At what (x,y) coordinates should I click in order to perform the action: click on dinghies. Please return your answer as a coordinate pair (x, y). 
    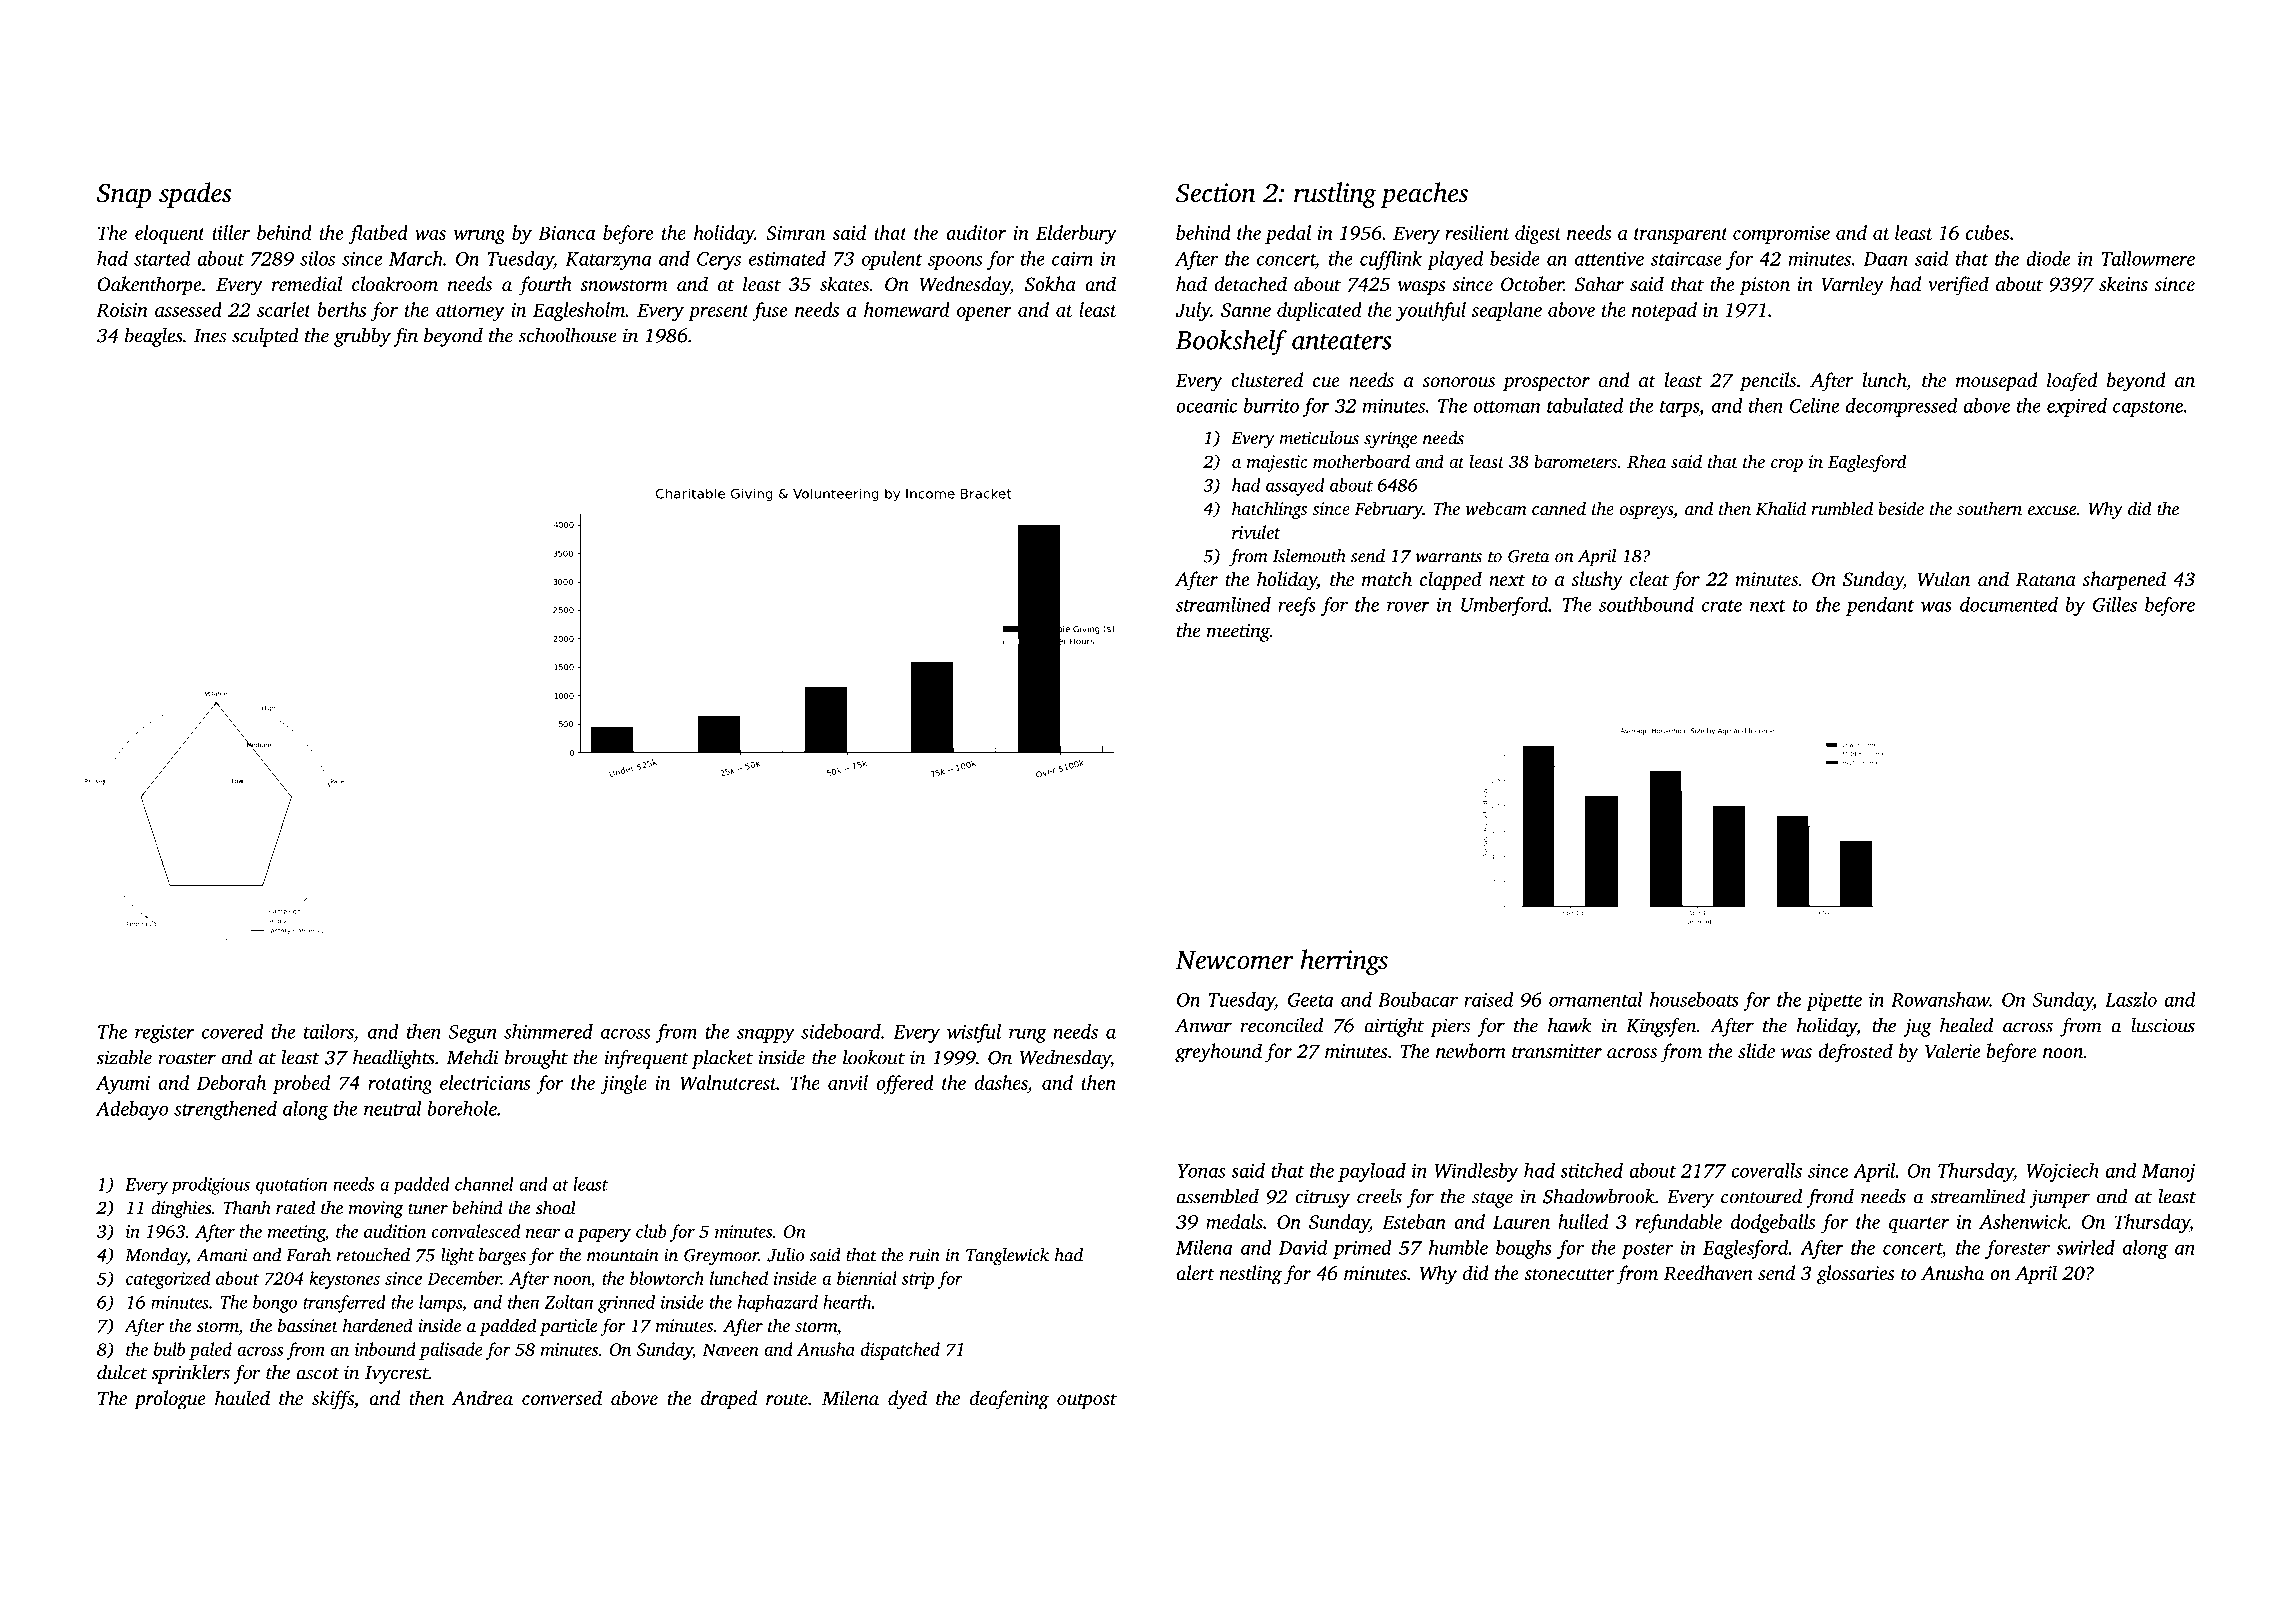
    Looking at the image, I should click on (181, 1209).
